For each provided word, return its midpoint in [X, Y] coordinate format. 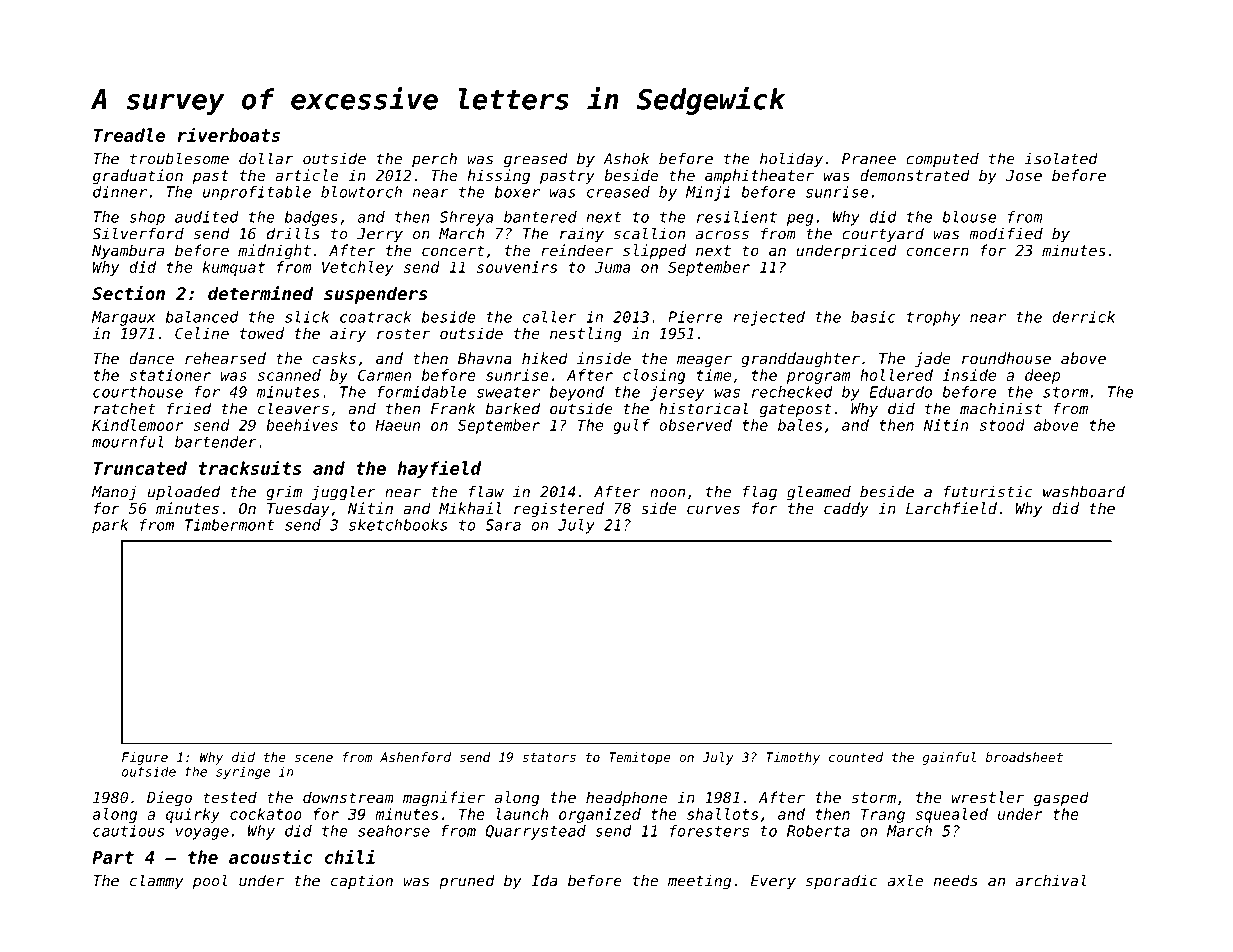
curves [713, 509]
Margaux [124, 318]
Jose [1024, 175]
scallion [649, 233]
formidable [421, 392]
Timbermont [229, 525]
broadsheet [1024, 757]
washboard [1084, 491]
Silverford [138, 233]
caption [362, 882]
